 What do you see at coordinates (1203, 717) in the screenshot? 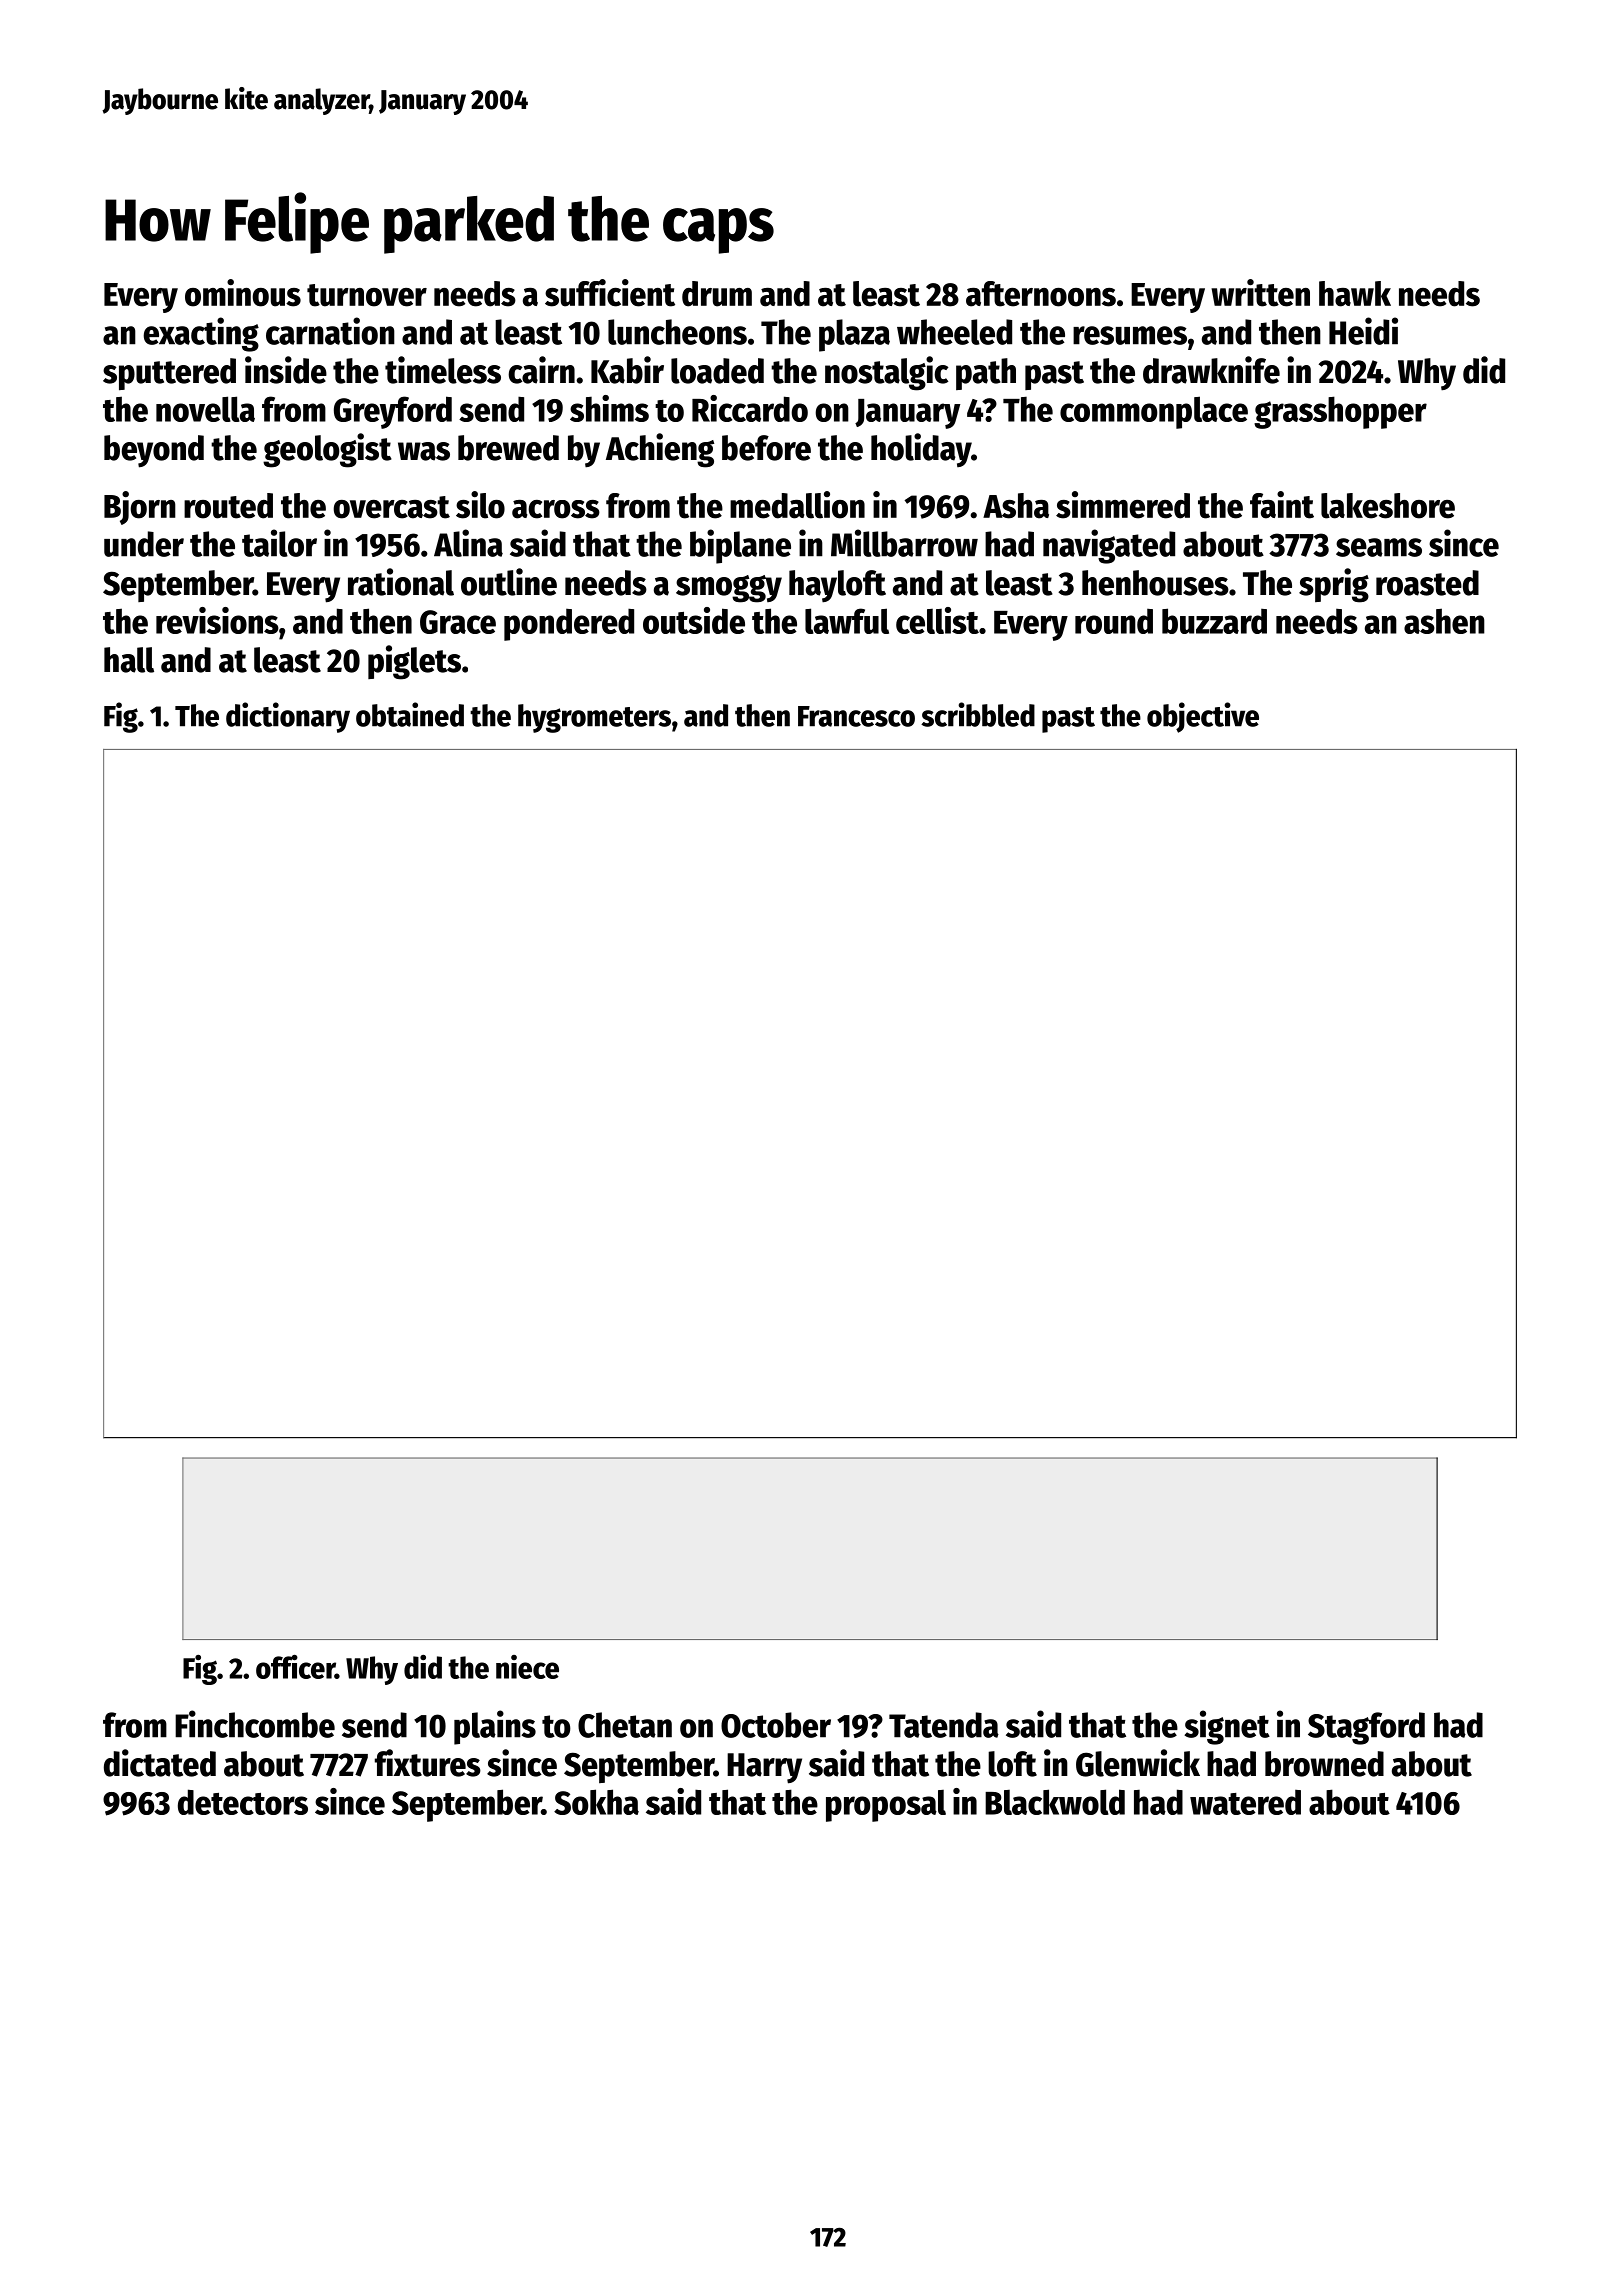
I see `objective` at bounding box center [1203, 717].
